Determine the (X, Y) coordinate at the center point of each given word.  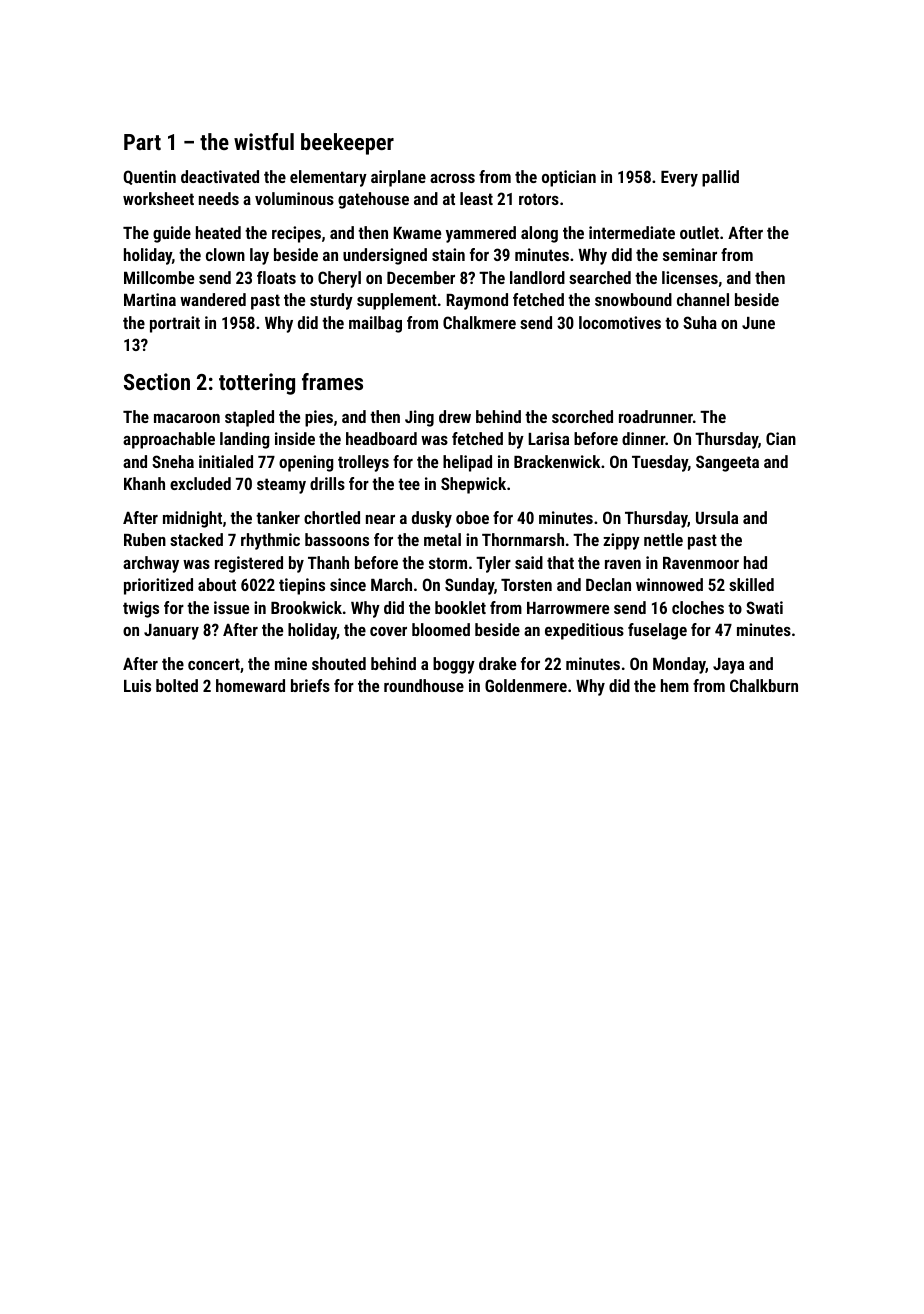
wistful (264, 141)
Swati (764, 607)
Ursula (717, 517)
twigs (141, 609)
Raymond (477, 301)
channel (703, 299)
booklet (460, 607)
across (452, 178)
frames (332, 381)
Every (679, 178)
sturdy (331, 301)
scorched (582, 416)
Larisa (548, 438)
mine (291, 663)
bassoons (337, 539)
